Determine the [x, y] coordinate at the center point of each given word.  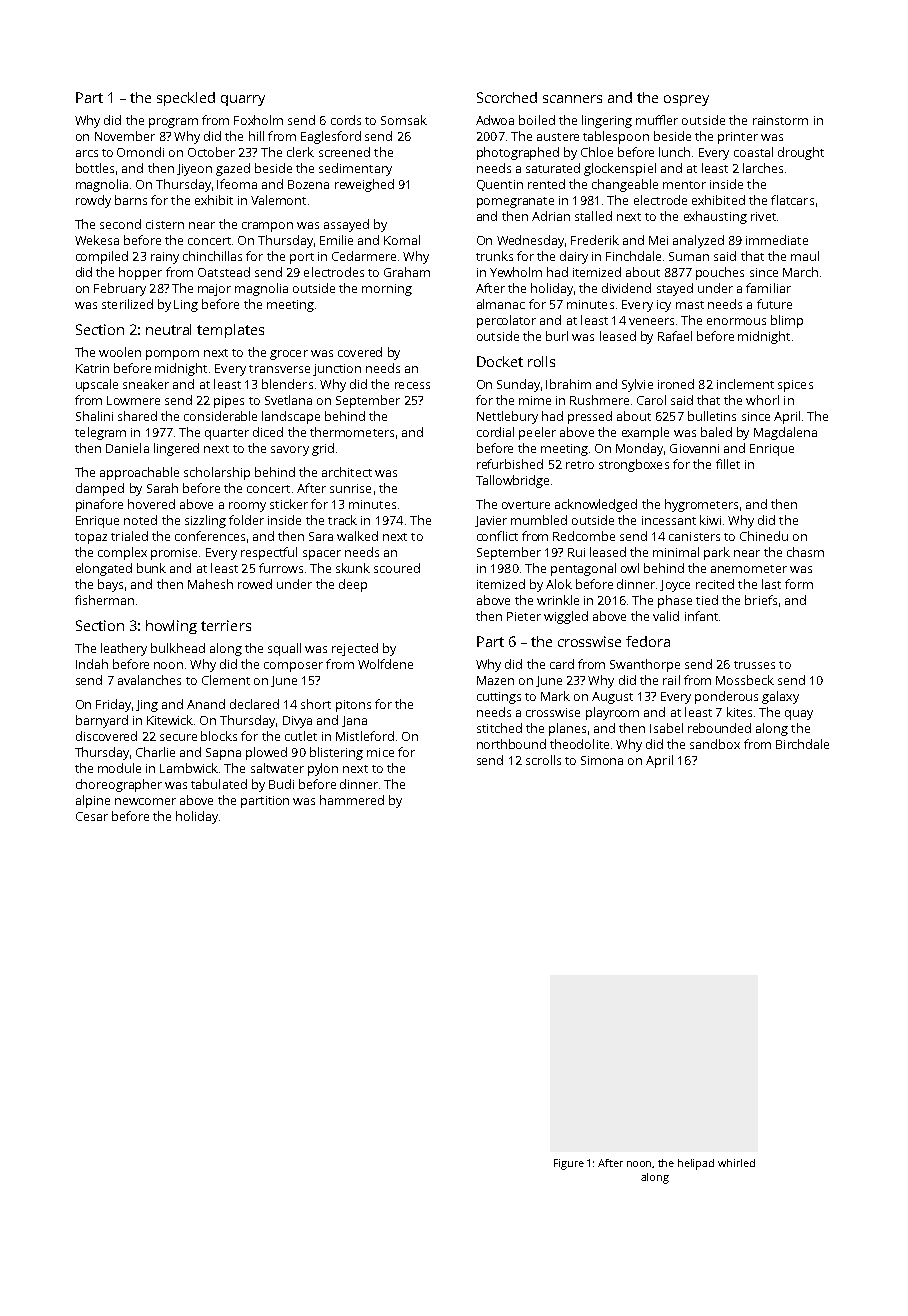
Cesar [92, 816]
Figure [569, 1164]
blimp [787, 321]
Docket [500, 361]
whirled [736, 1163]
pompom [172, 355]
